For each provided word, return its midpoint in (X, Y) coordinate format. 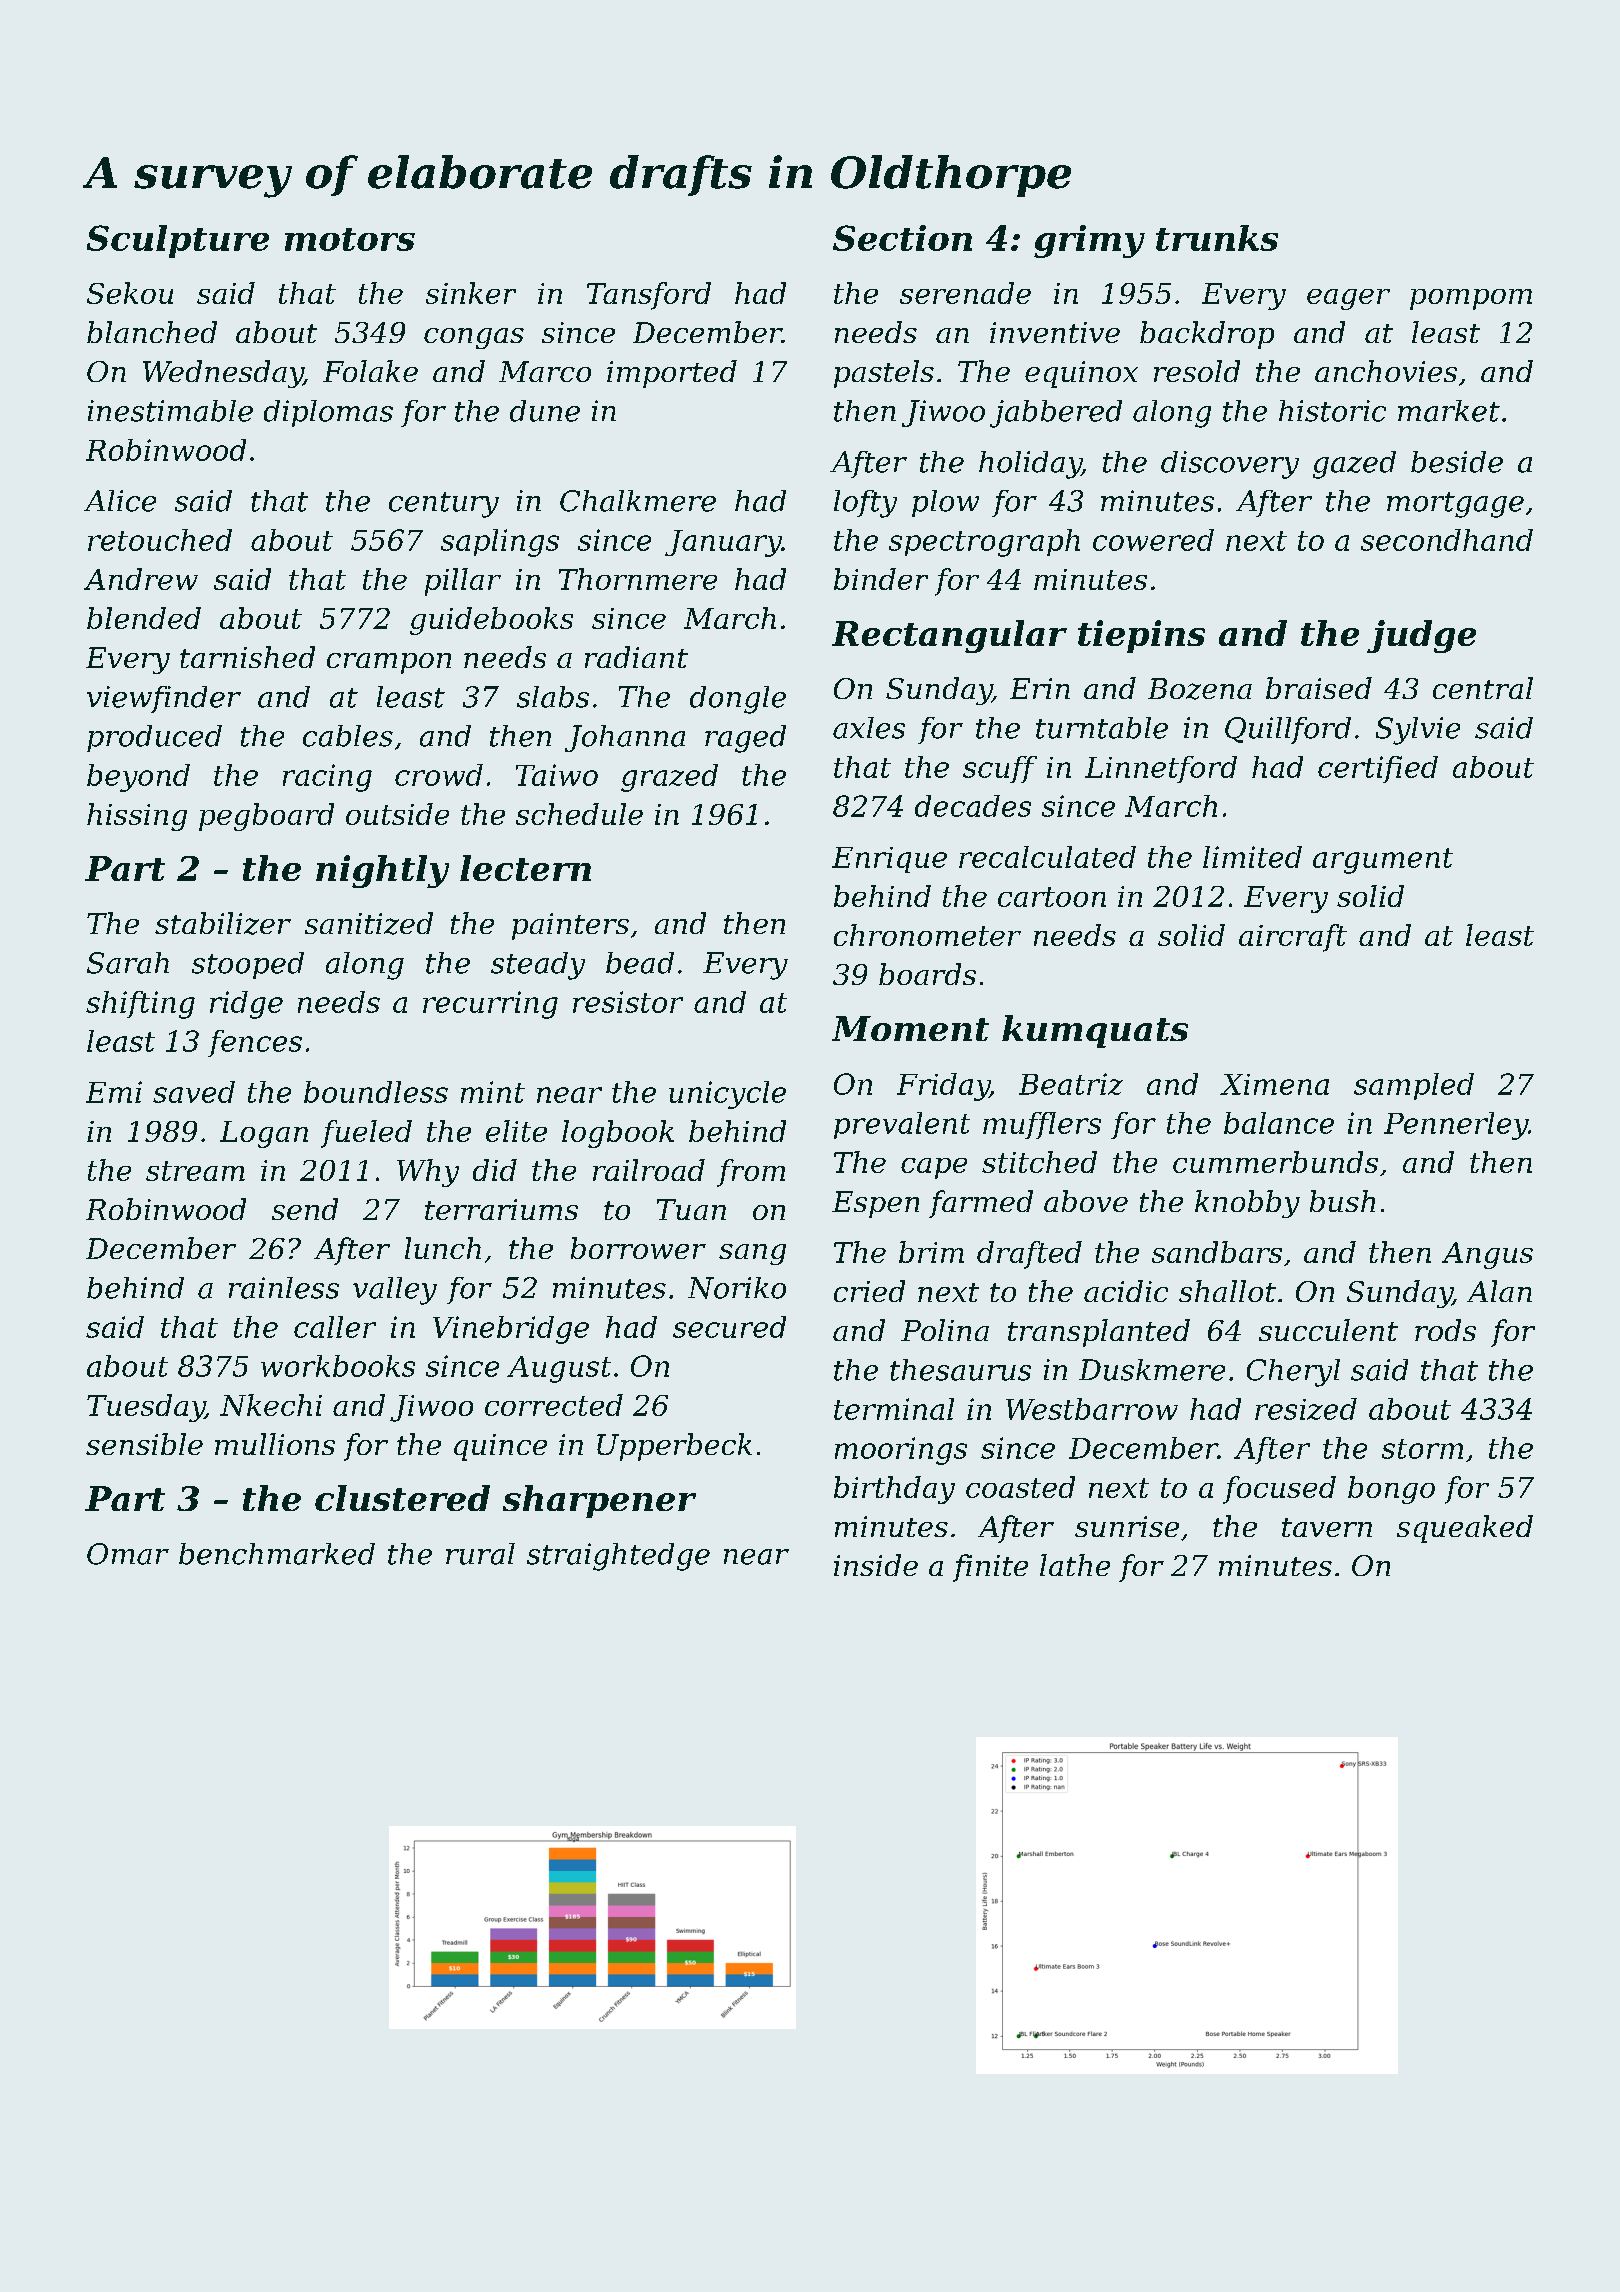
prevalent (902, 1125)
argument (1383, 861)
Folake (370, 371)
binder (881, 579)
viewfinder (164, 699)
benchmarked (277, 1554)
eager (1348, 299)
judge (1421, 636)
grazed (669, 778)
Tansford (649, 296)
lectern (525, 868)
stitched (1039, 1162)
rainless (284, 1288)
